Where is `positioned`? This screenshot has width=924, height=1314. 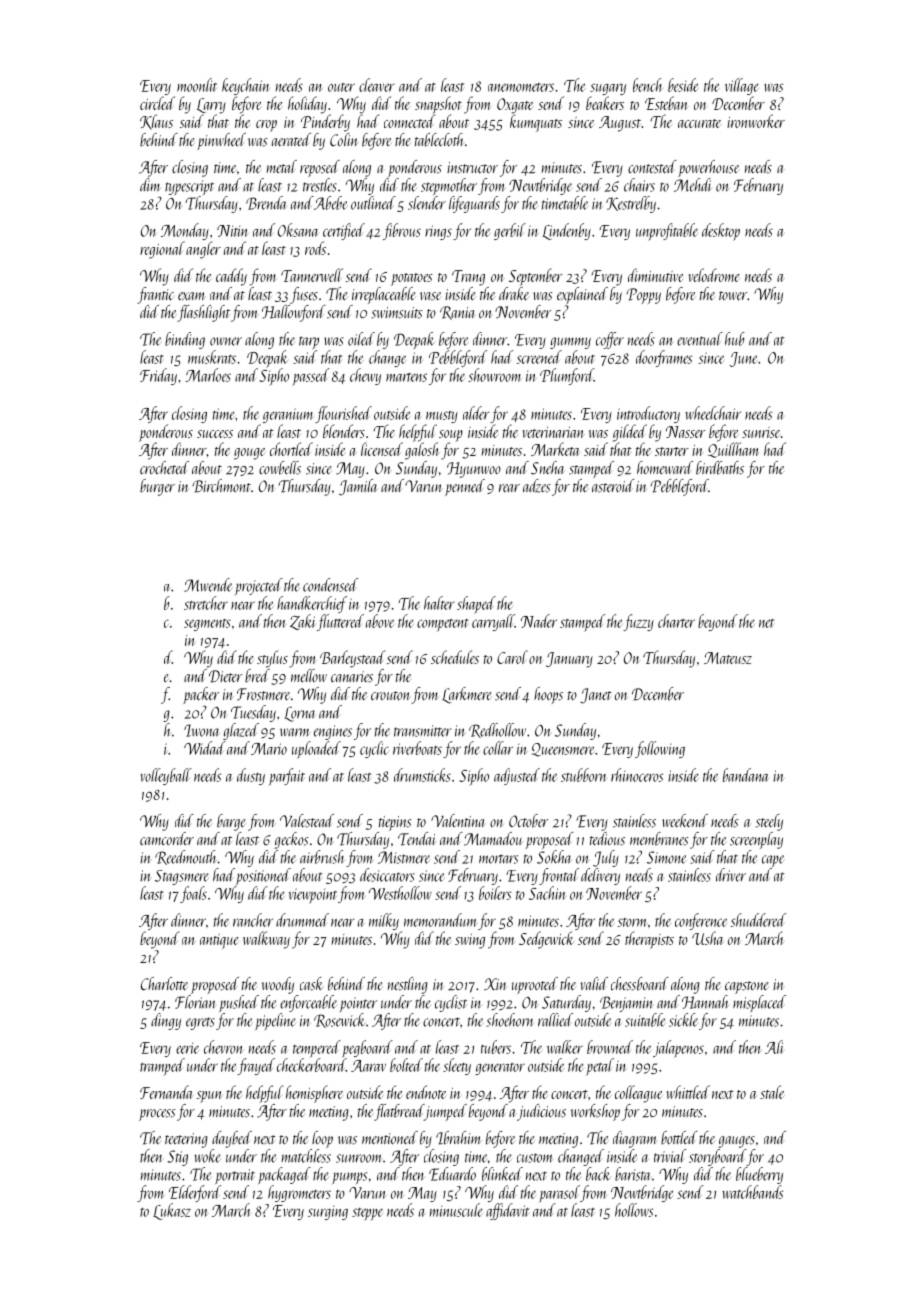
positioned is located at coordinates (263, 876).
